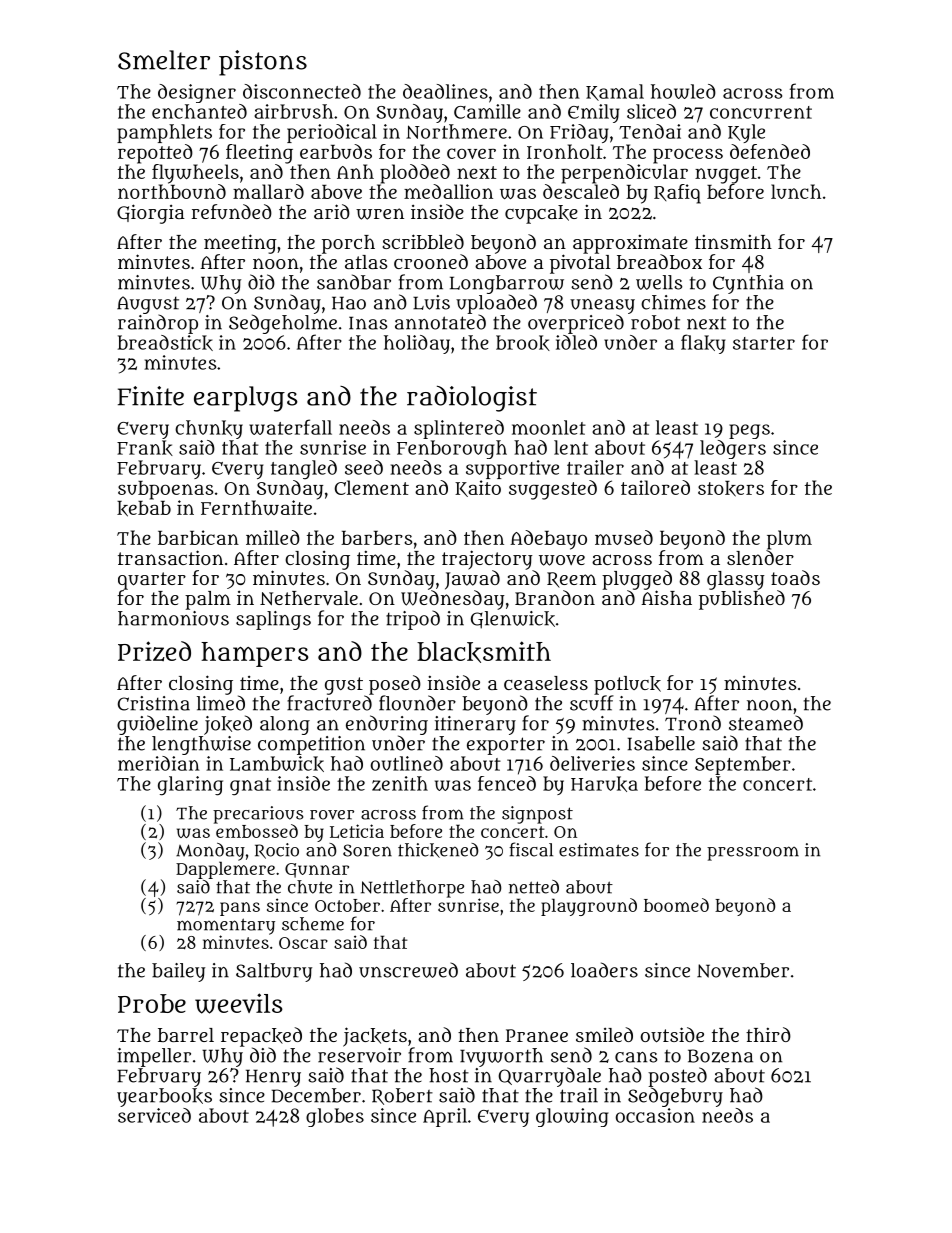 The image size is (952, 1233). Describe the element at coordinates (766, 723) in the screenshot. I see `steamed` at that location.
